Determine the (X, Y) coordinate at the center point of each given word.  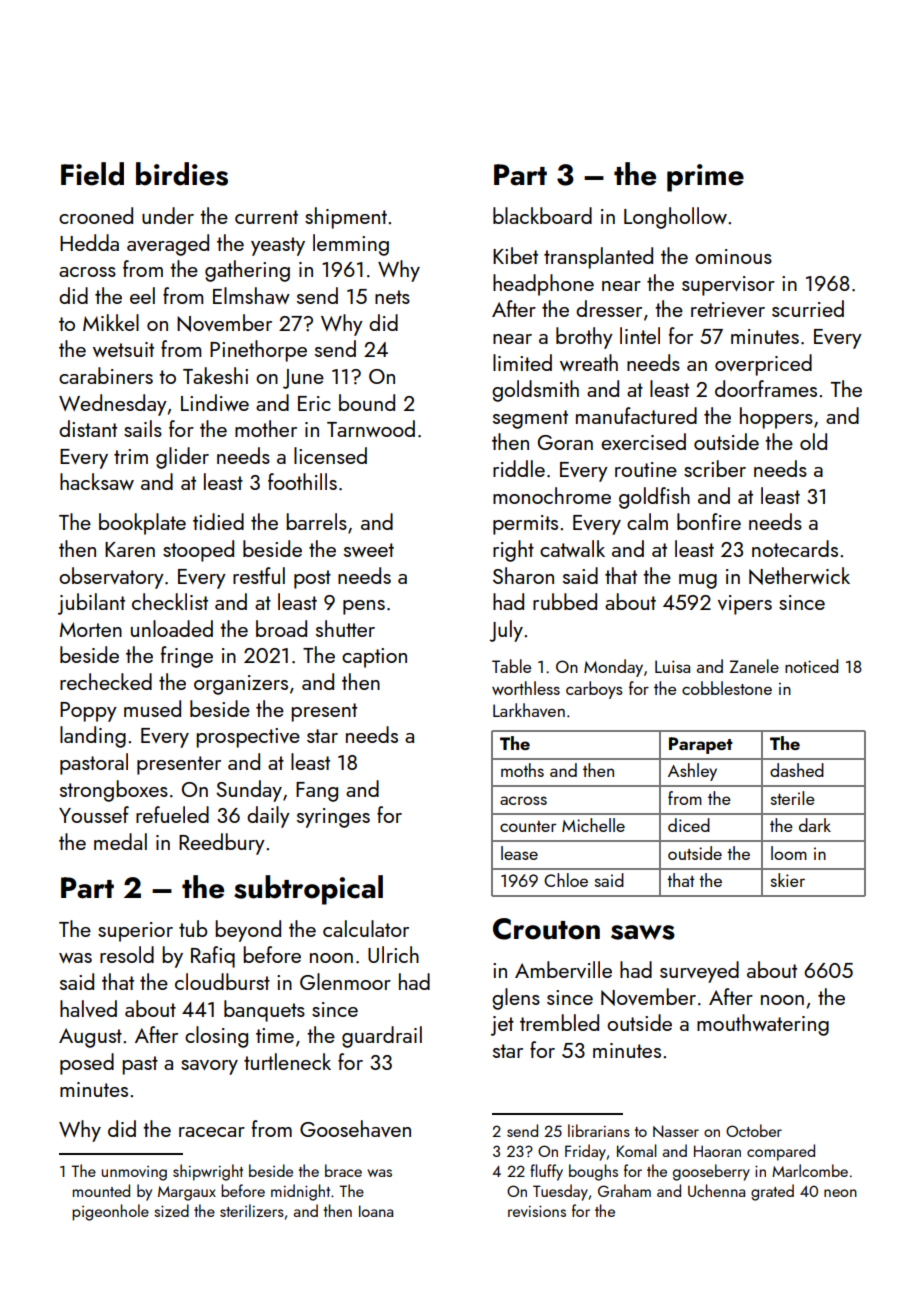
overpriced (763, 365)
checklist (170, 601)
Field (92, 174)
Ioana (376, 1211)
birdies (182, 174)
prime (705, 178)
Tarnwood (371, 428)
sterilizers (252, 1210)
